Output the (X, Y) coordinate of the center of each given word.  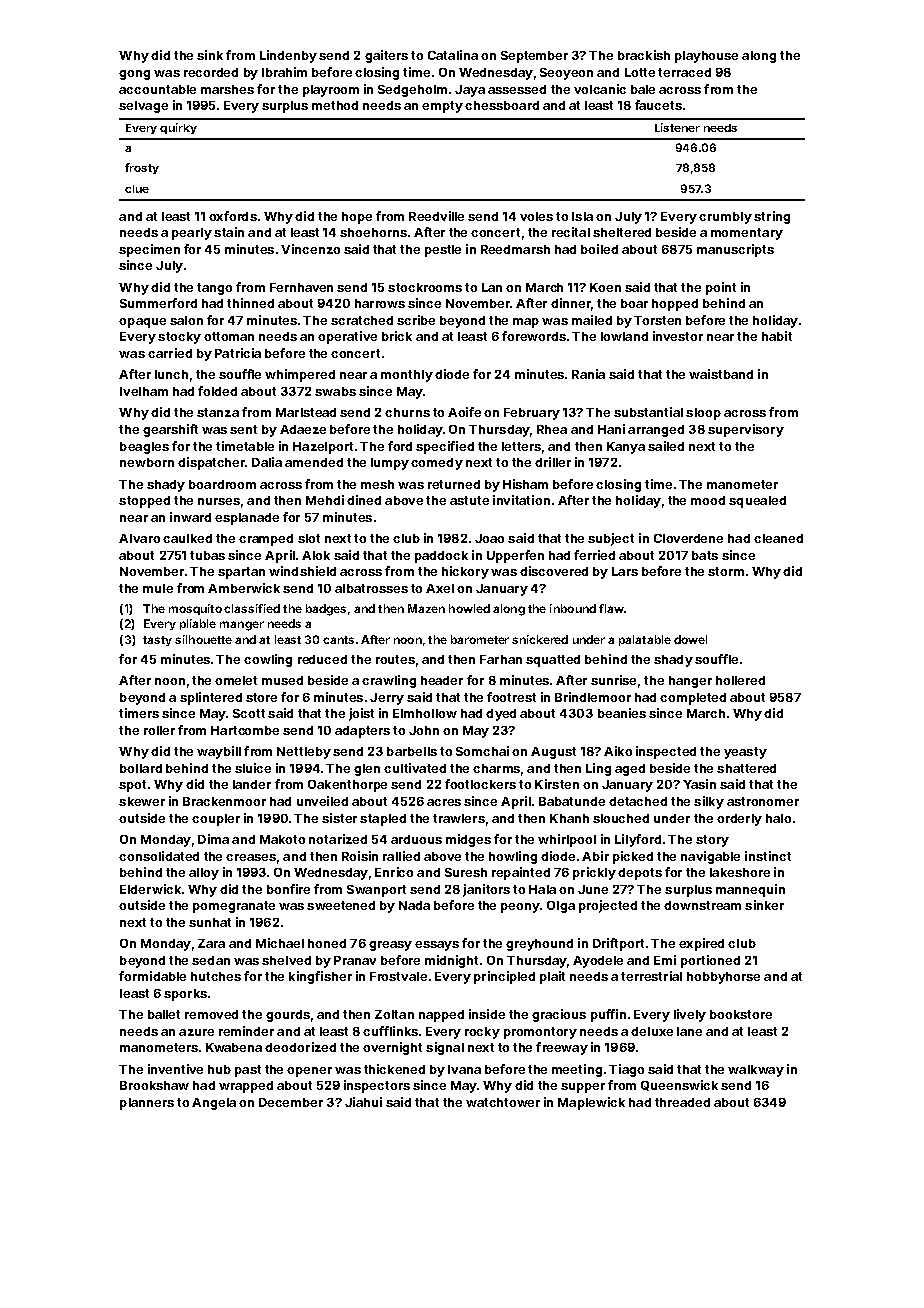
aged (630, 770)
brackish (644, 55)
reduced (322, 659)
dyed (501, 715)
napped (441, 1016)
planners (147, 1104)
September (534, 57)
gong (134, 75)
